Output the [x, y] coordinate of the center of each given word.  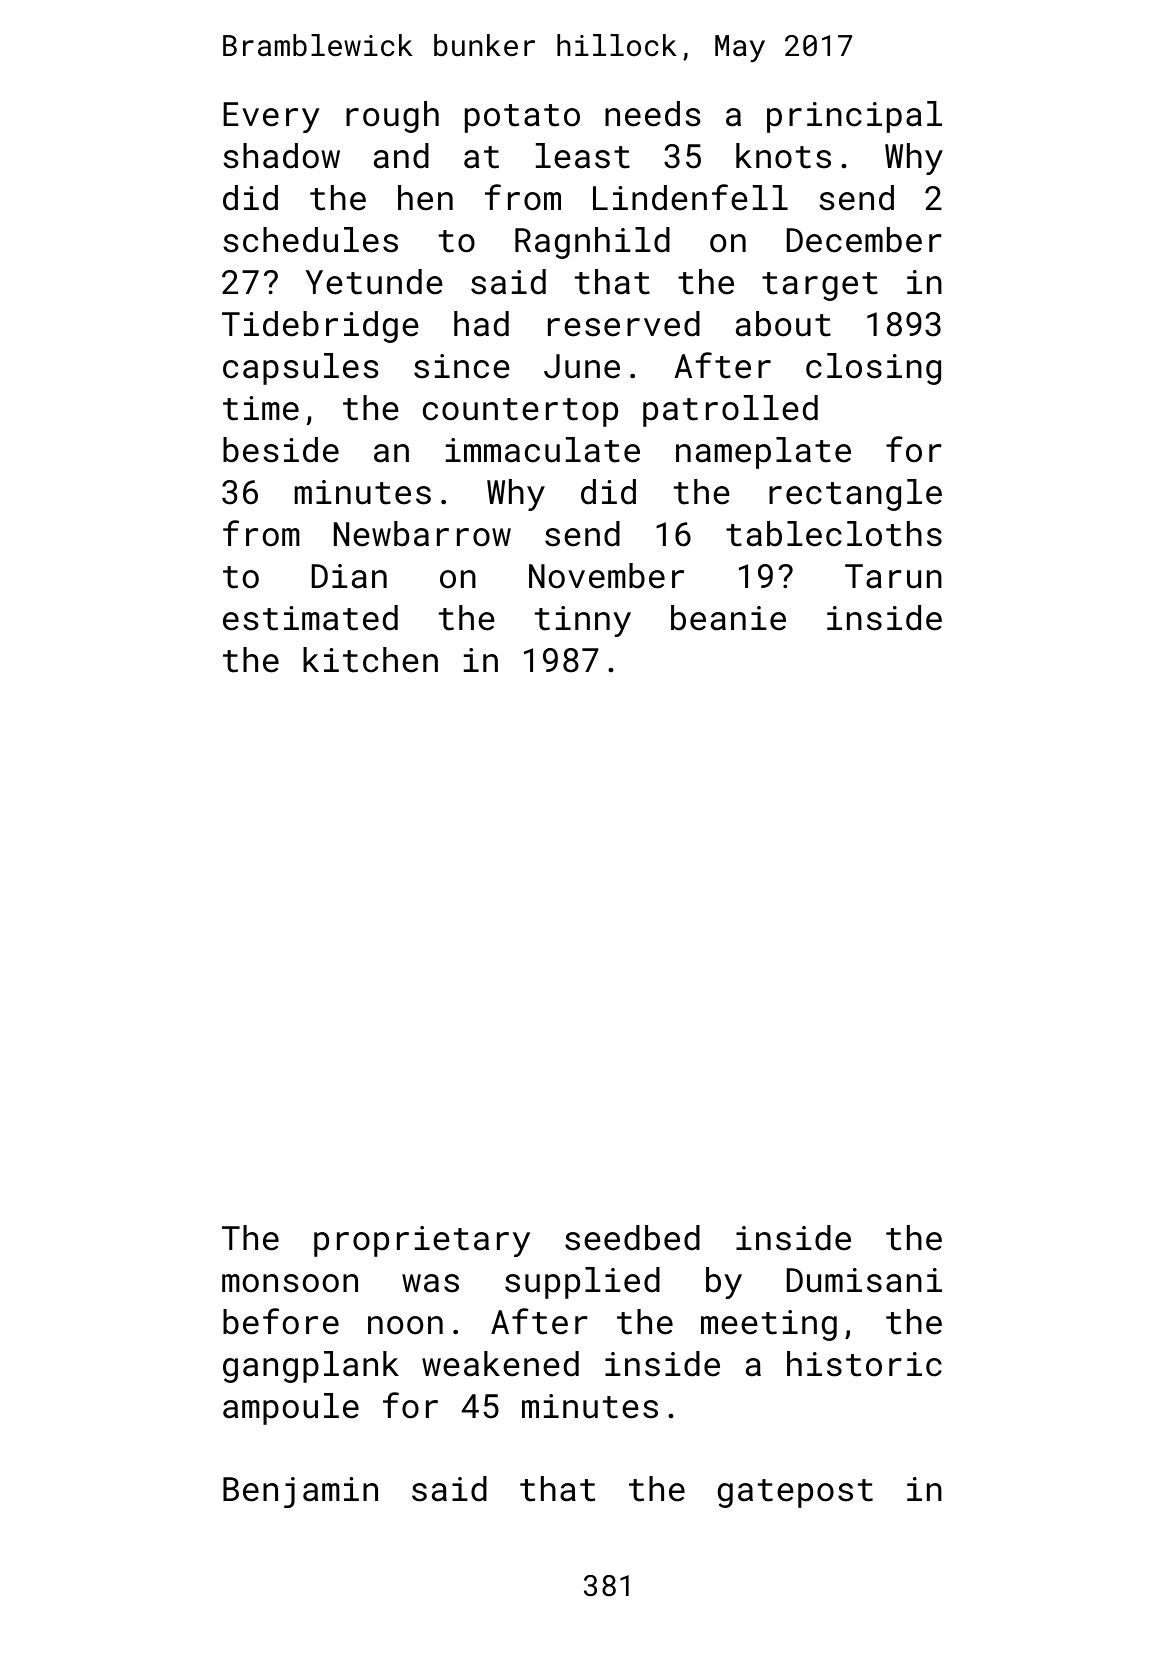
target [820, 286]
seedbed [632, 1238]
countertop [520, 412]
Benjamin [300, 1492]
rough [392, 117]
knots [783, 156]
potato [522, 118]
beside [281, 450]
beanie [728, 618]
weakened [500, 1364]
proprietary [422, 1241]
